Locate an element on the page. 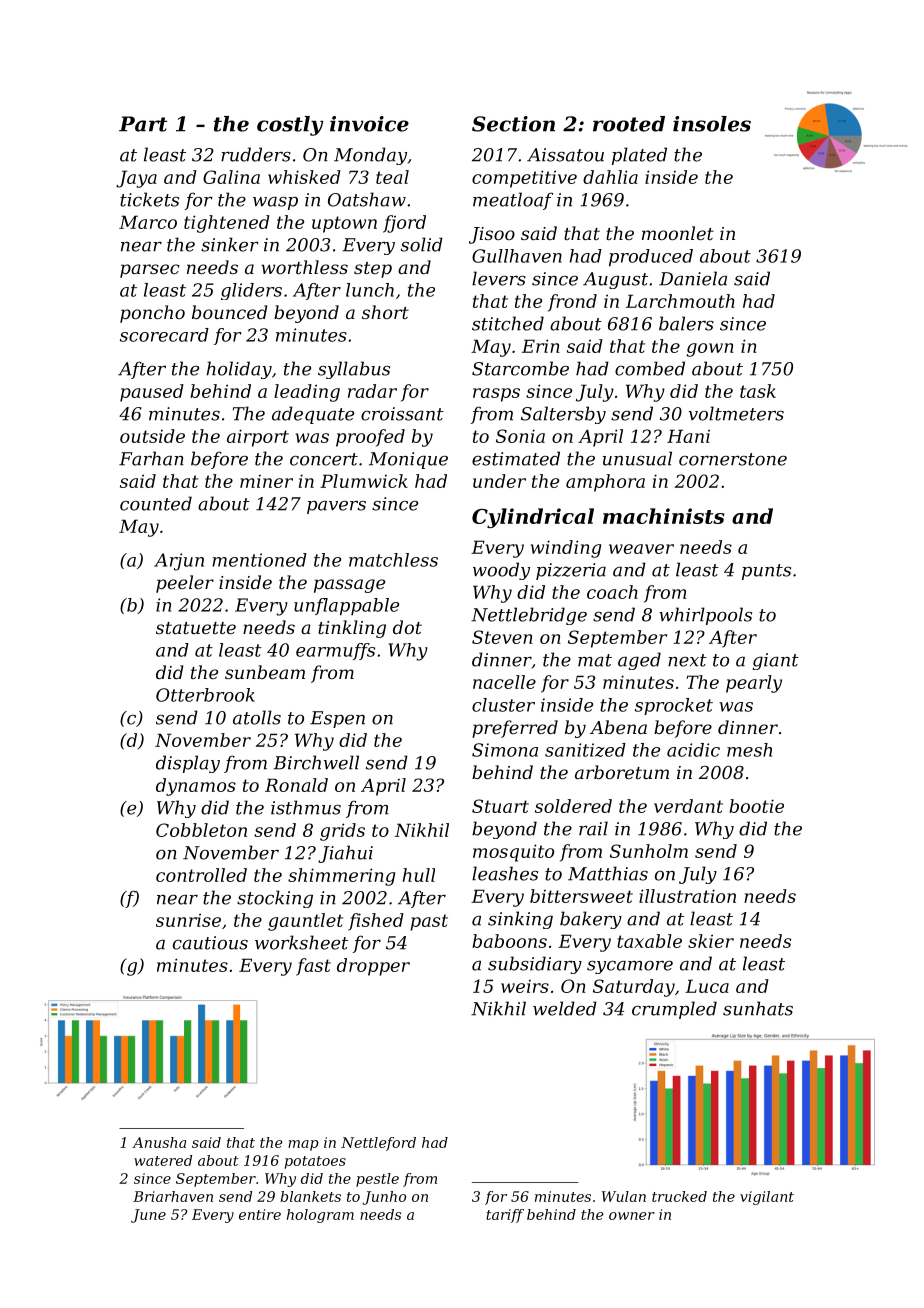  airport is located at coordinates (258, 438).
